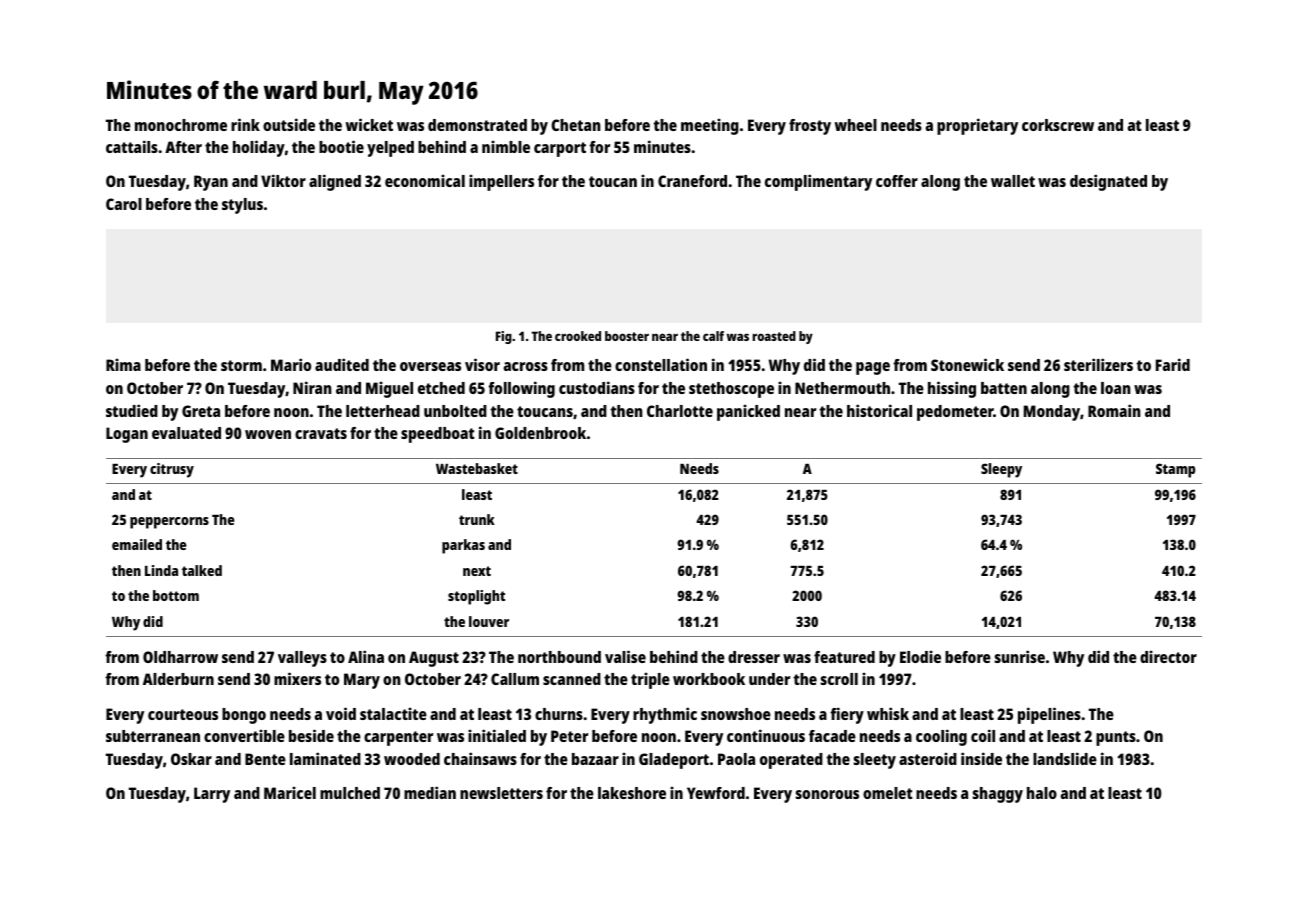 The width and height of the screenshot is (1308, 924). What do you see at coordinates (430, 792) in the screenshot?
I see `median` at bounding box center [430, 792].
